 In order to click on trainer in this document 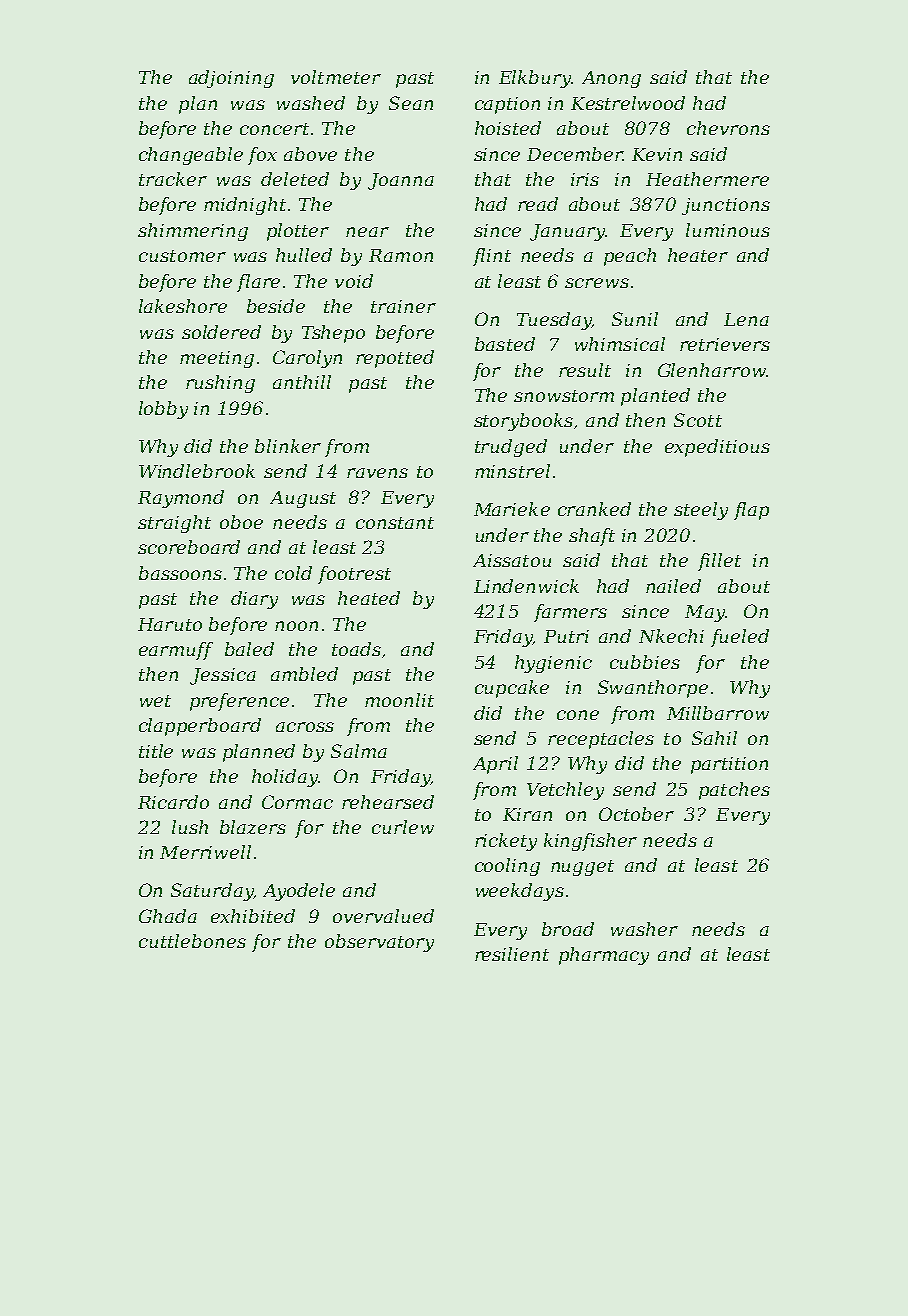, I will do `click(403, 306)`.
